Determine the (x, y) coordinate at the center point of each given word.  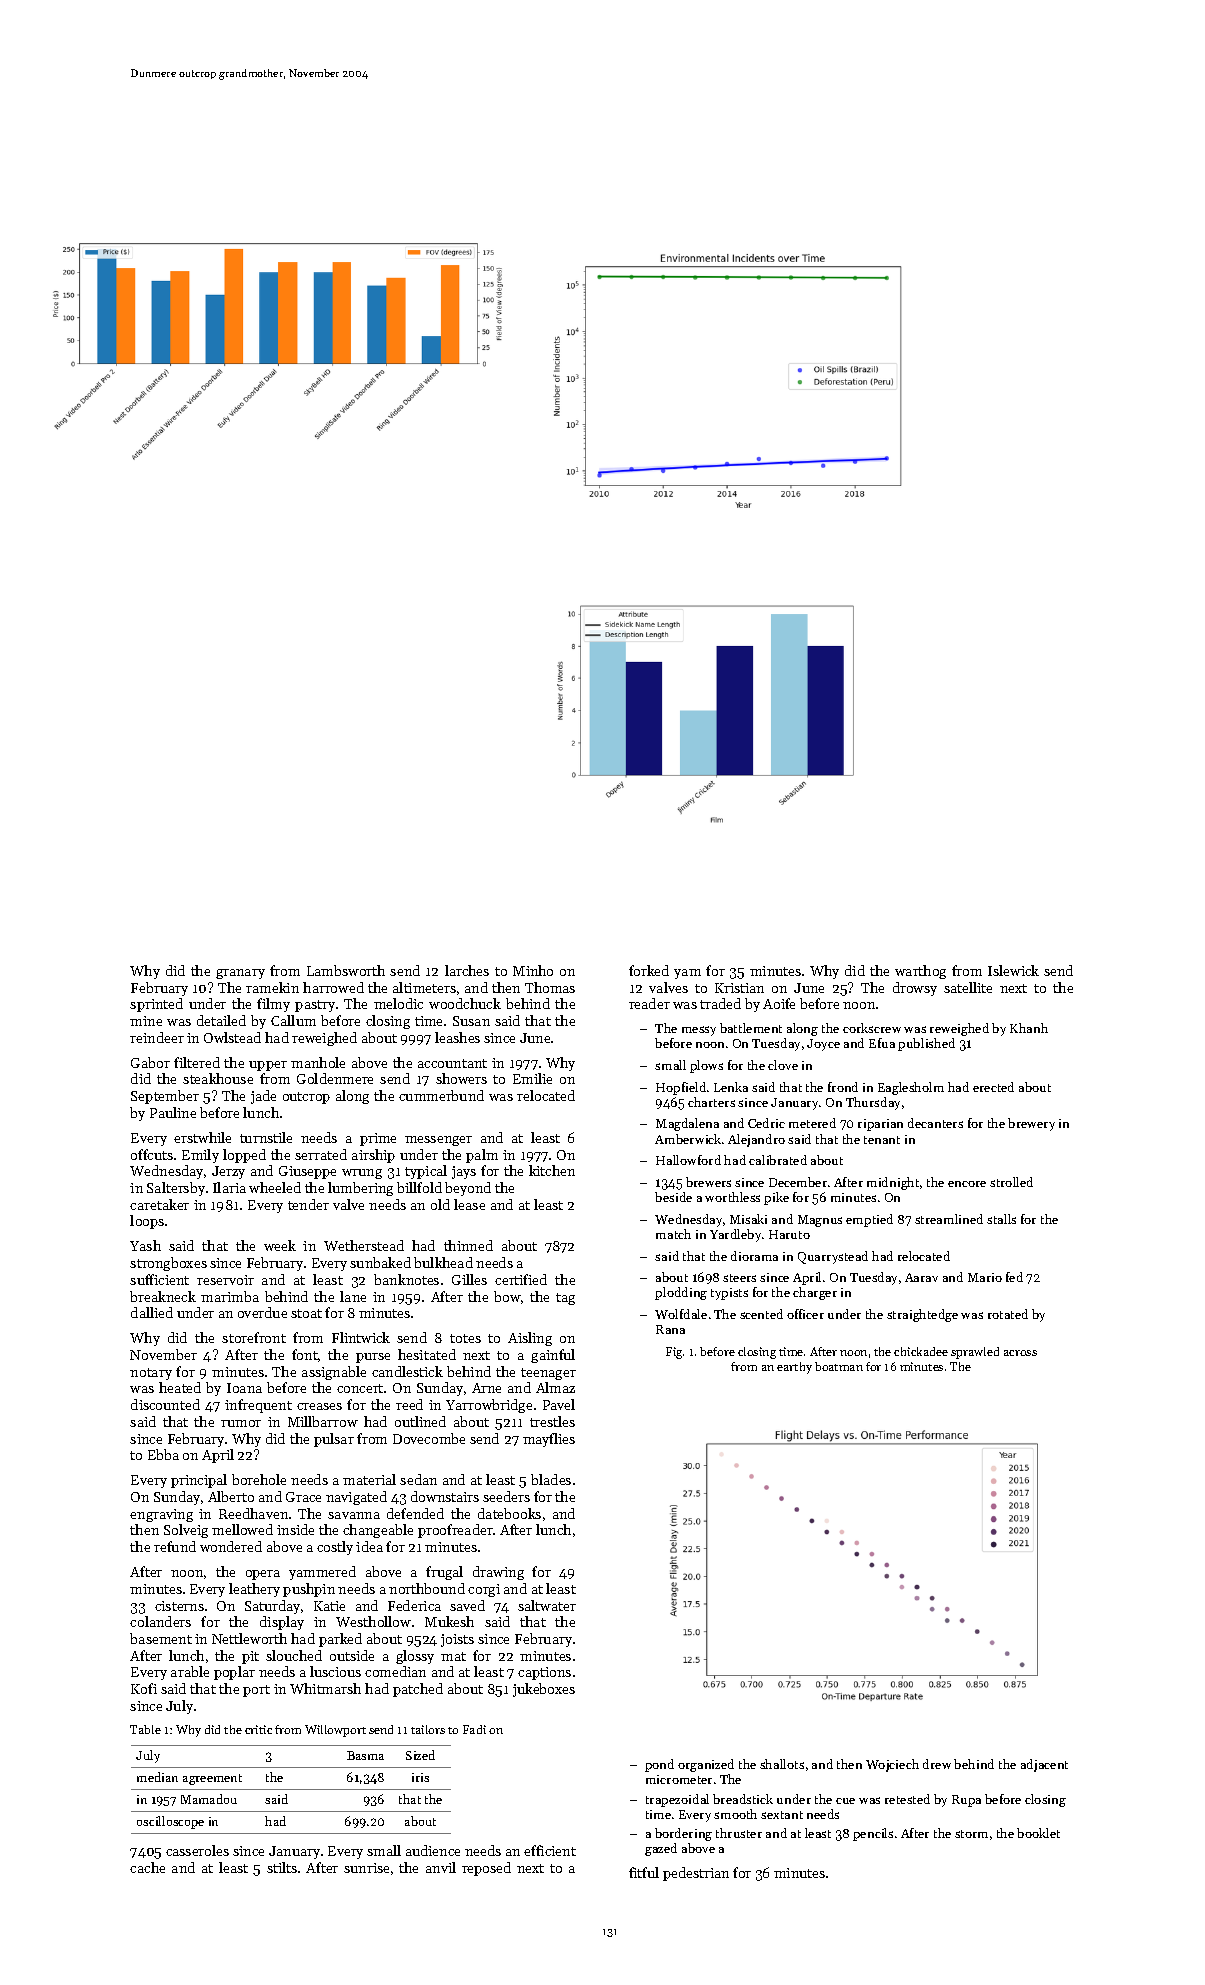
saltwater (547, 1605)
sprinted (156, 1005)
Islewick (1013, 970)
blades (551, 1479)
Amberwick (688, 1139)
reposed (486, 1869)
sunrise (366, 1868)
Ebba (163, 1454)
